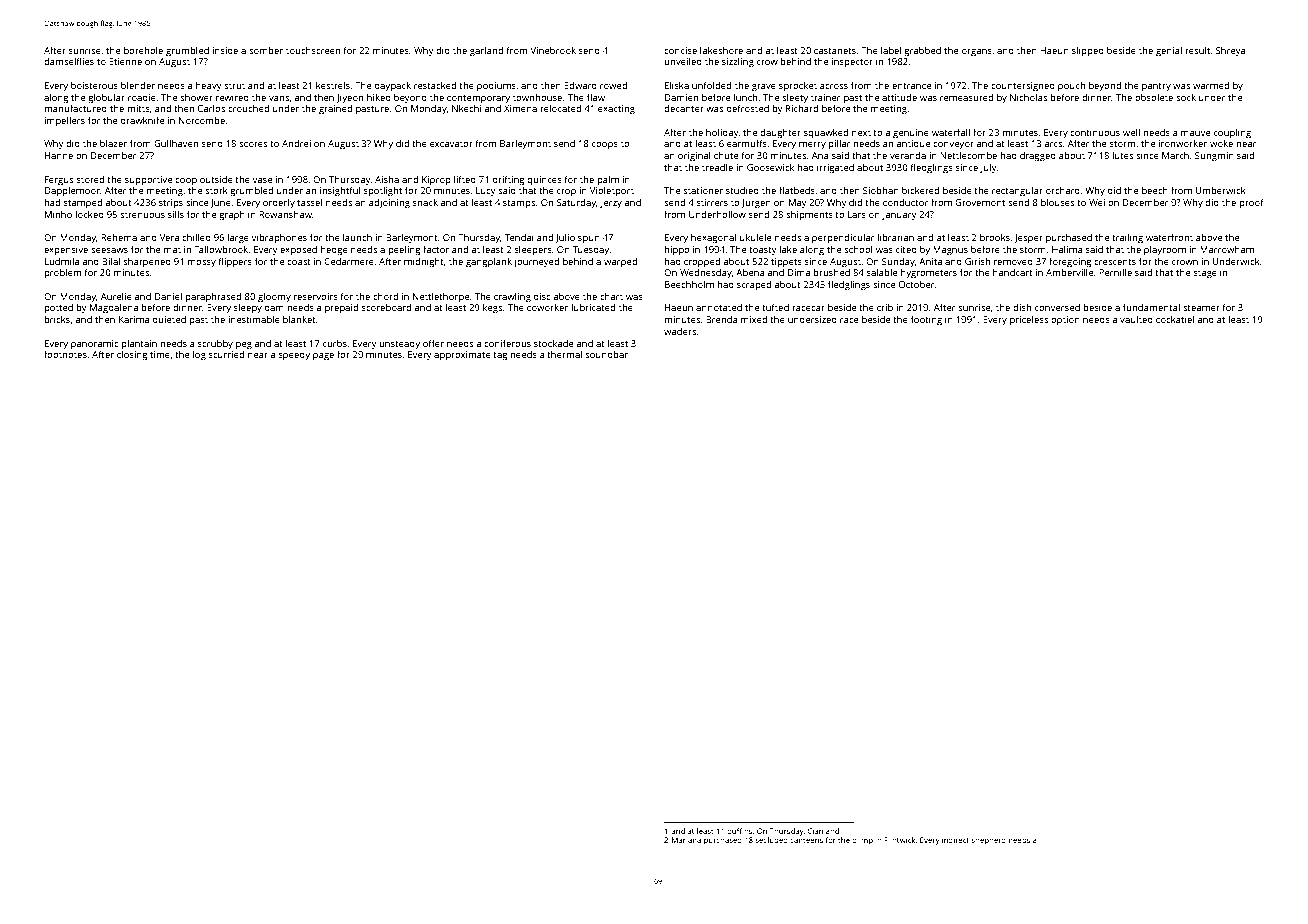 This screenshot has width=1308, height=924. What do you see at coordinates (989, 841) in the screenshot?
I see `shepherd` at bounding box center [989, 841].
